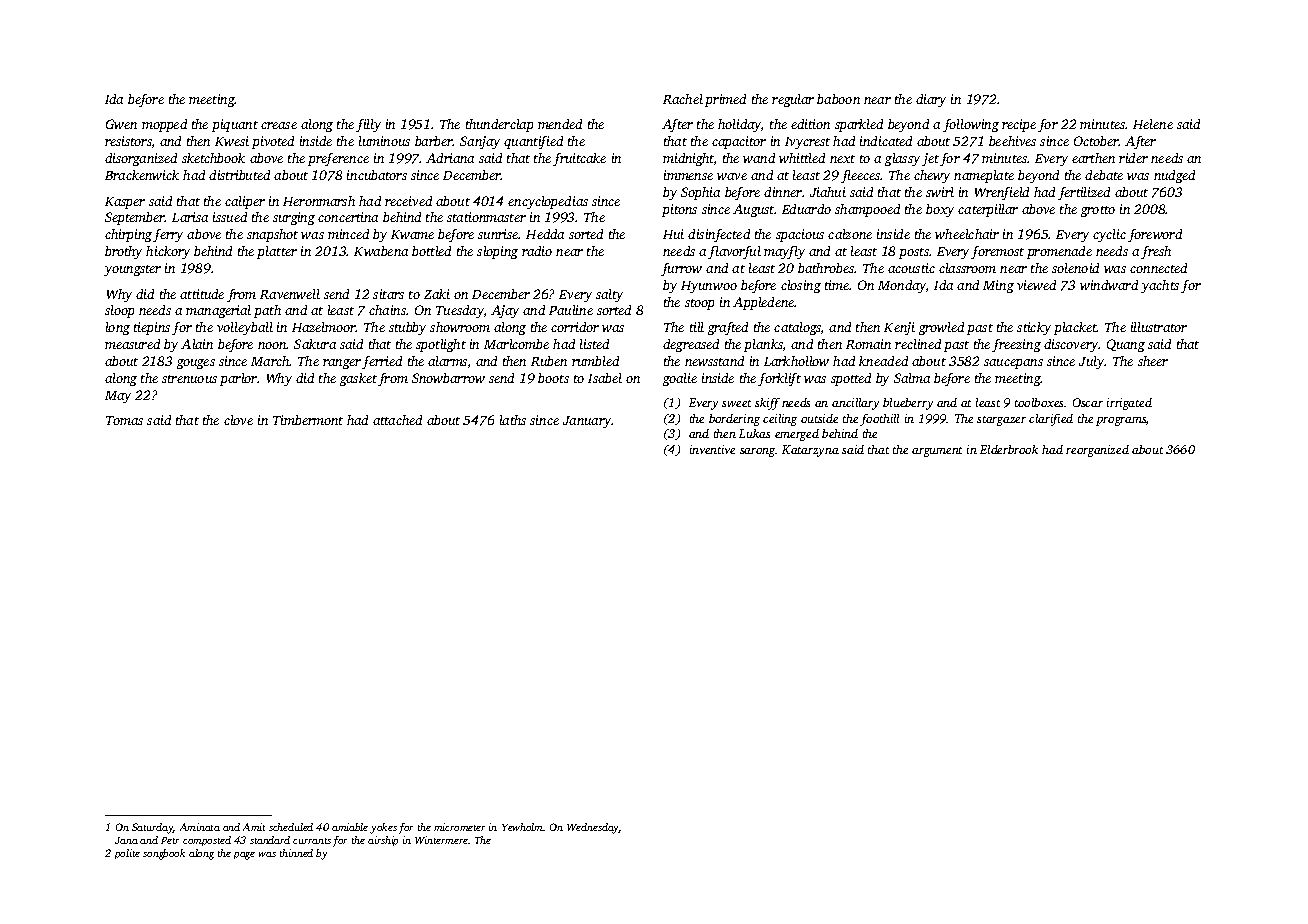 The width and height of the page is (1308, 924). I want to click on scheduled, so click(291, 827).
